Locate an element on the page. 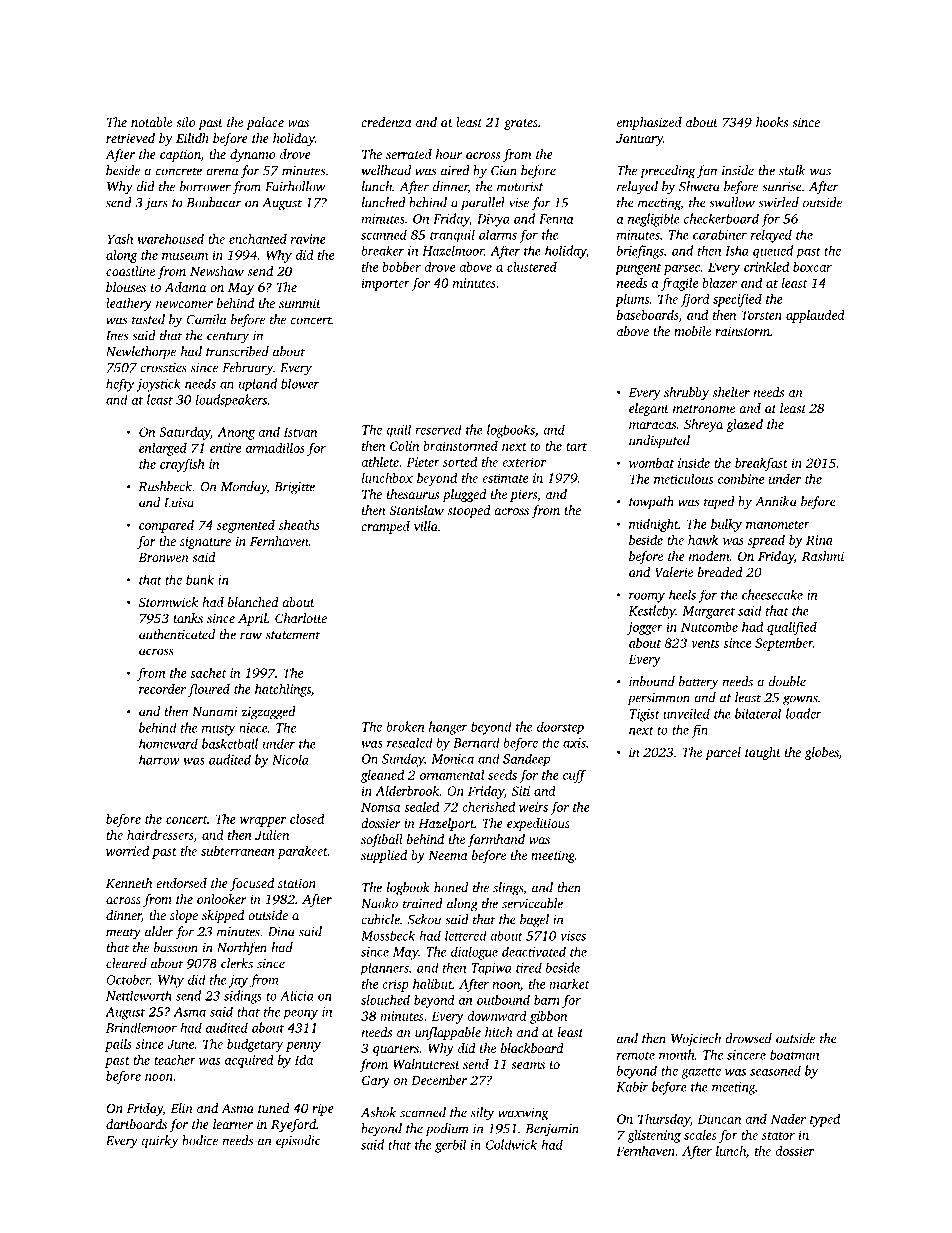 The image size is (952, 1233). glistening is located at coordinates (654, 1136).
